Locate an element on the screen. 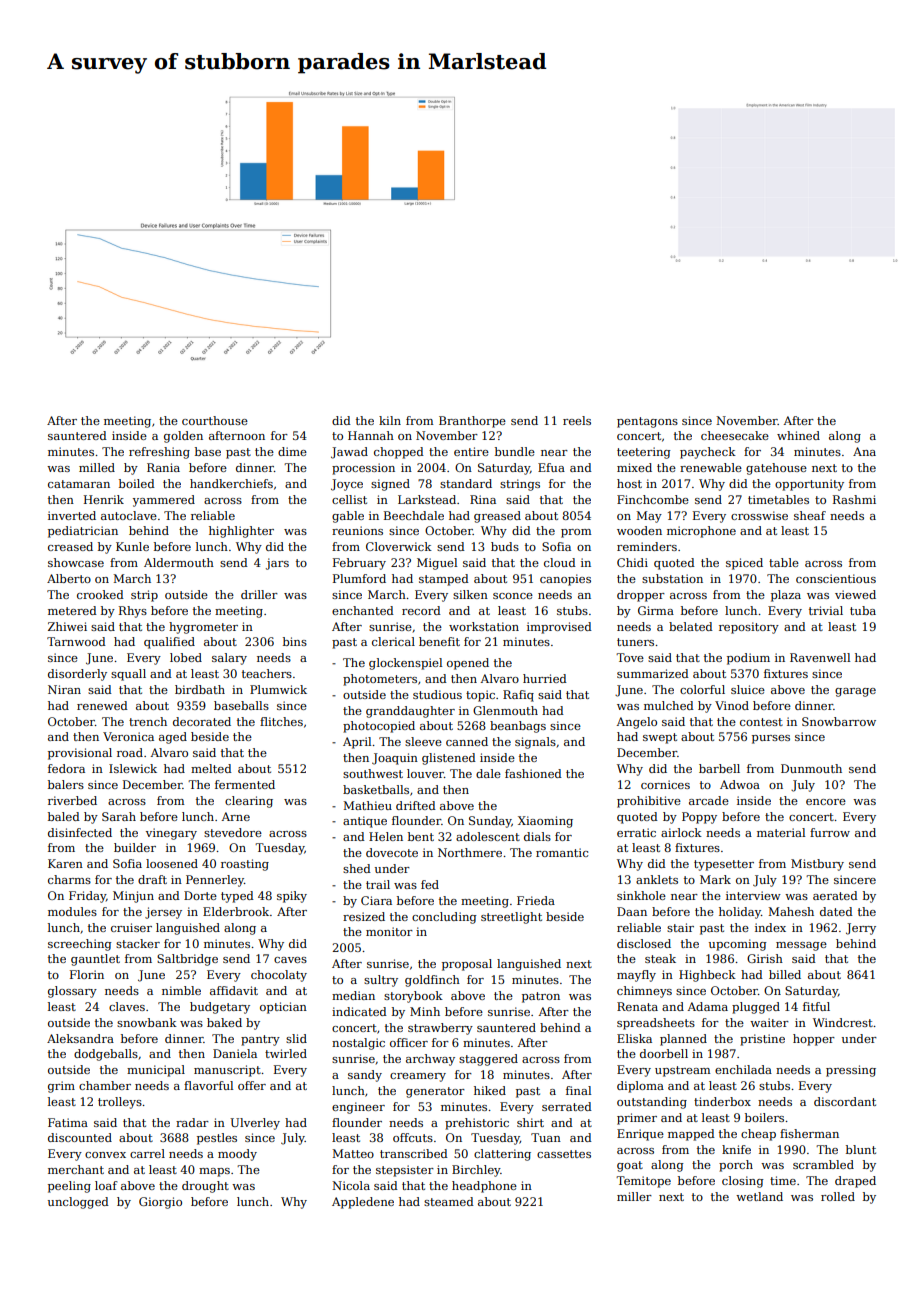 The width and height of the screenshot is (924, 1308). Jerry is located at coordinates (861, 929).
